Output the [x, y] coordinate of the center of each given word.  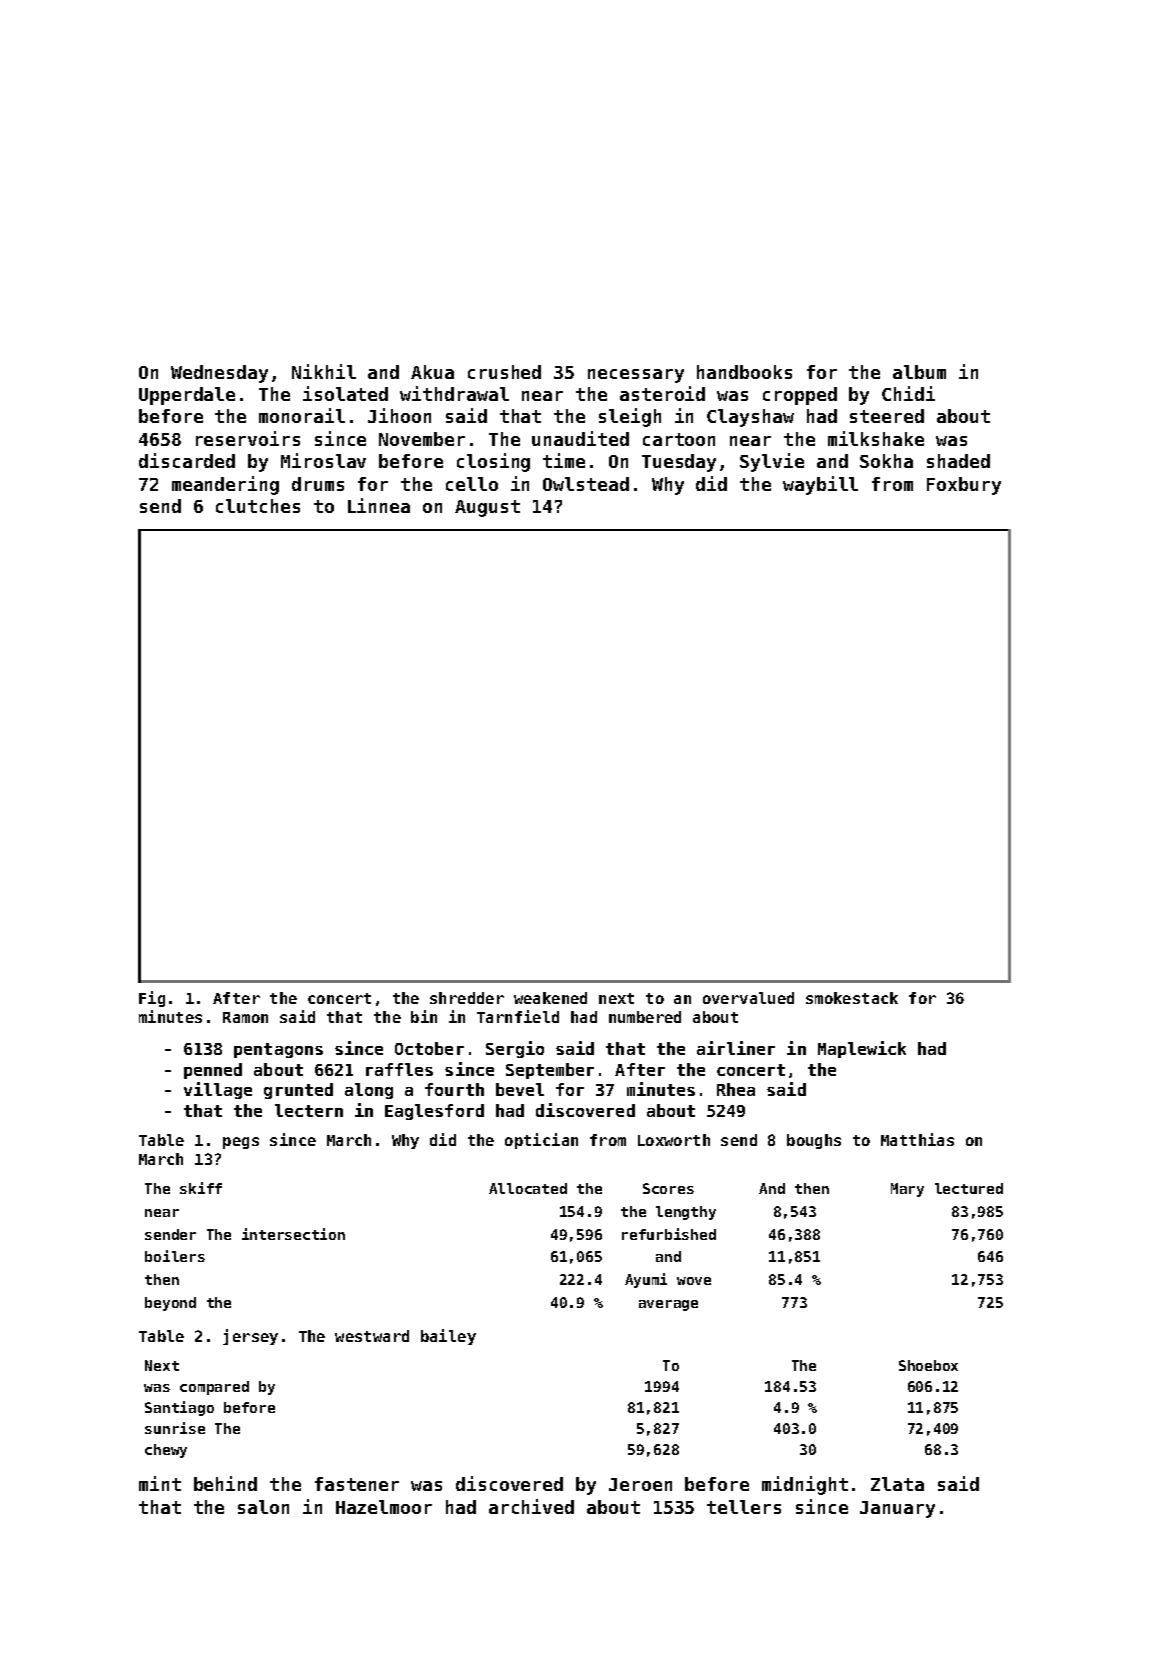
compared [214, 1388]
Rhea [736, 1089]
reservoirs [248, 438]
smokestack [852, 998]
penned [213, 1071]
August [487, 508]
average [668, 1305]
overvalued [748, 998]
